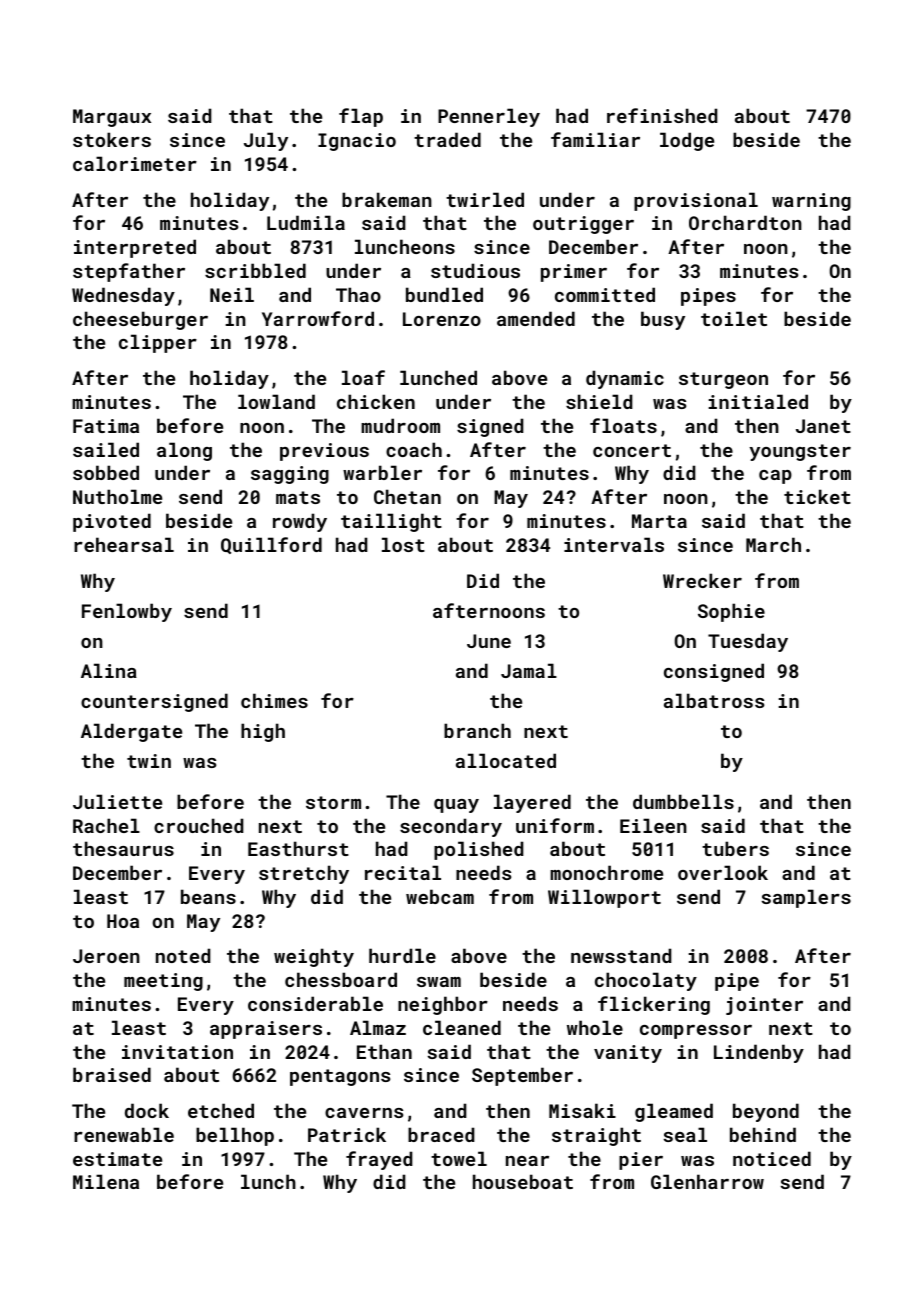 Image resolution: width=924 pixels, height=1308 pixels. What do you see at coordinates (391, 522) in the screenshot?
I see `taillight` at bounding box center [391, 522].
